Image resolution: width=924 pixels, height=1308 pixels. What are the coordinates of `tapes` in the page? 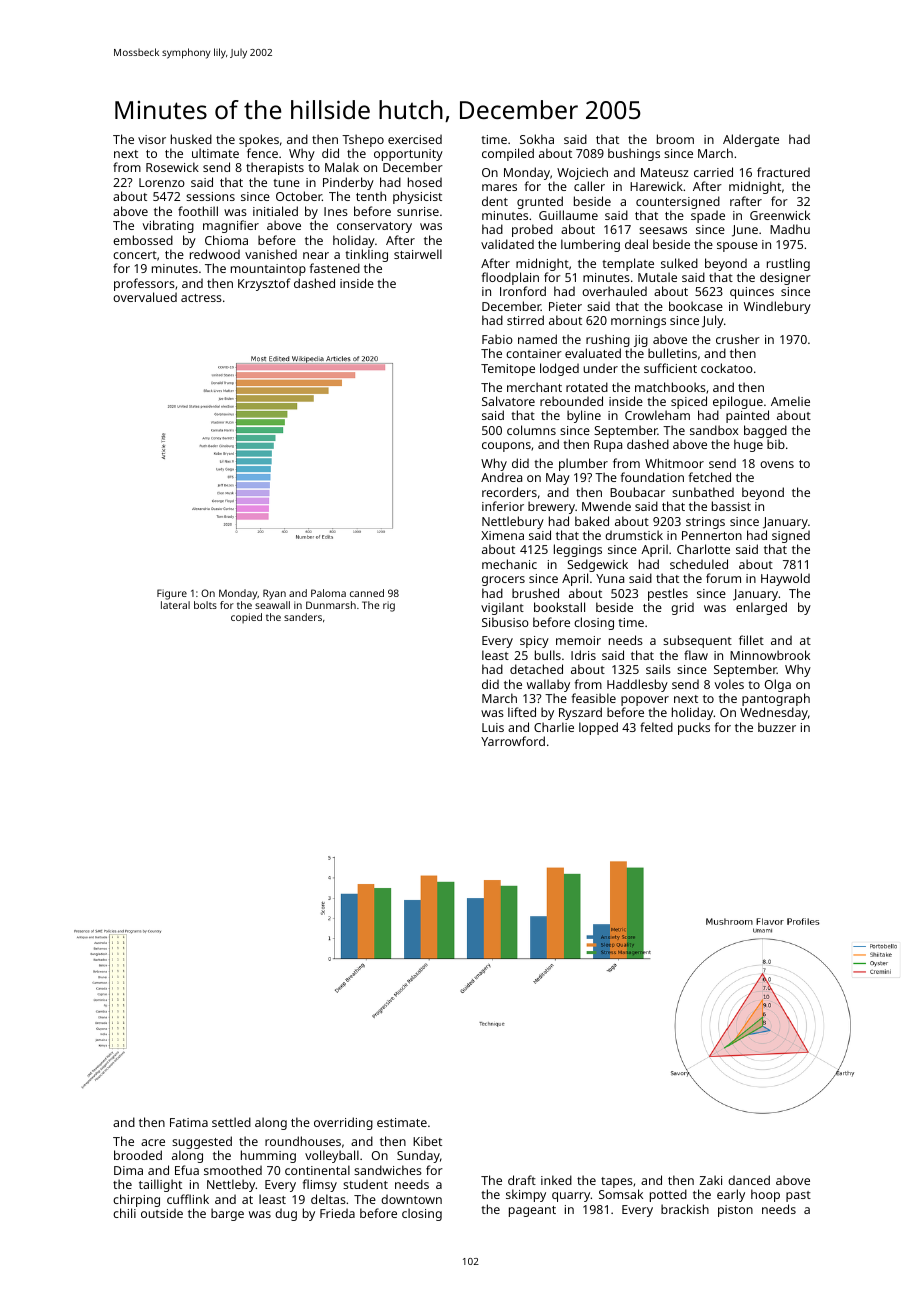 It's located at (617, 1182).
